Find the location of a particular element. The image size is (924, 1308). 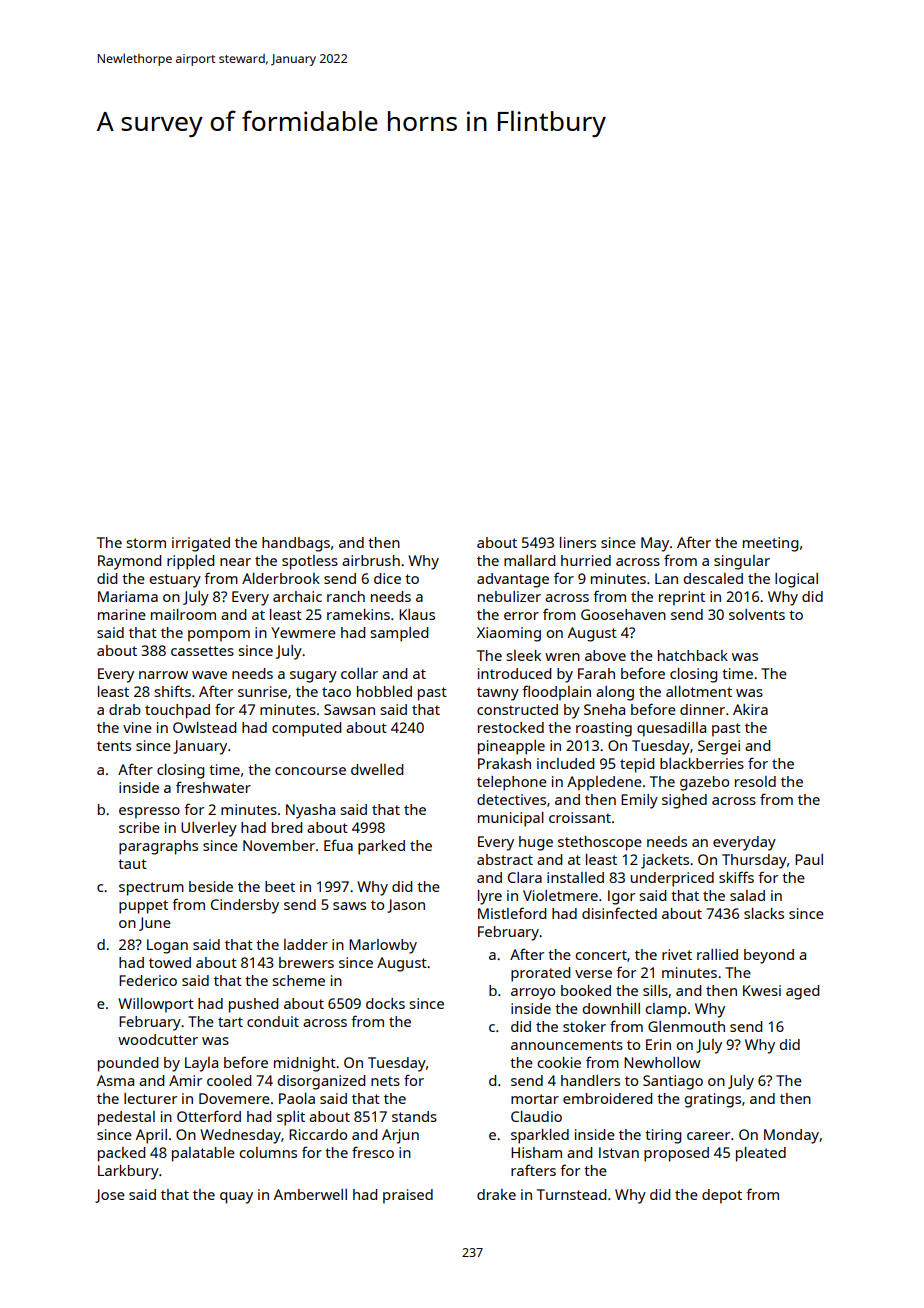

Monday is located at coordinates (791, 1136).
